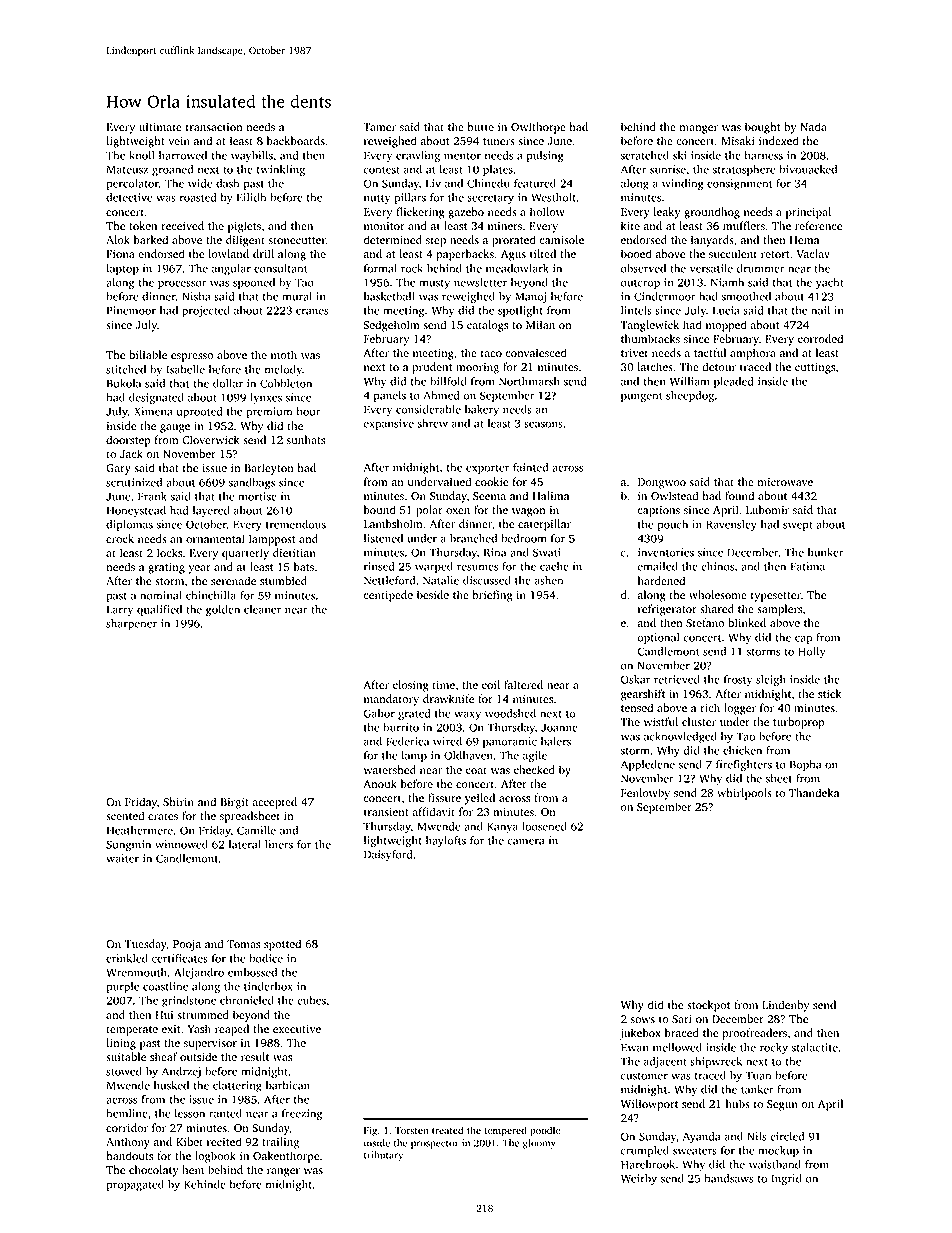 Image resolution: width=952 pixels, height=1233 pixels. What do you see at coordinates (808, 169) in the screenshot?
I see `bivouacked` at bounding box center [808, 169].
